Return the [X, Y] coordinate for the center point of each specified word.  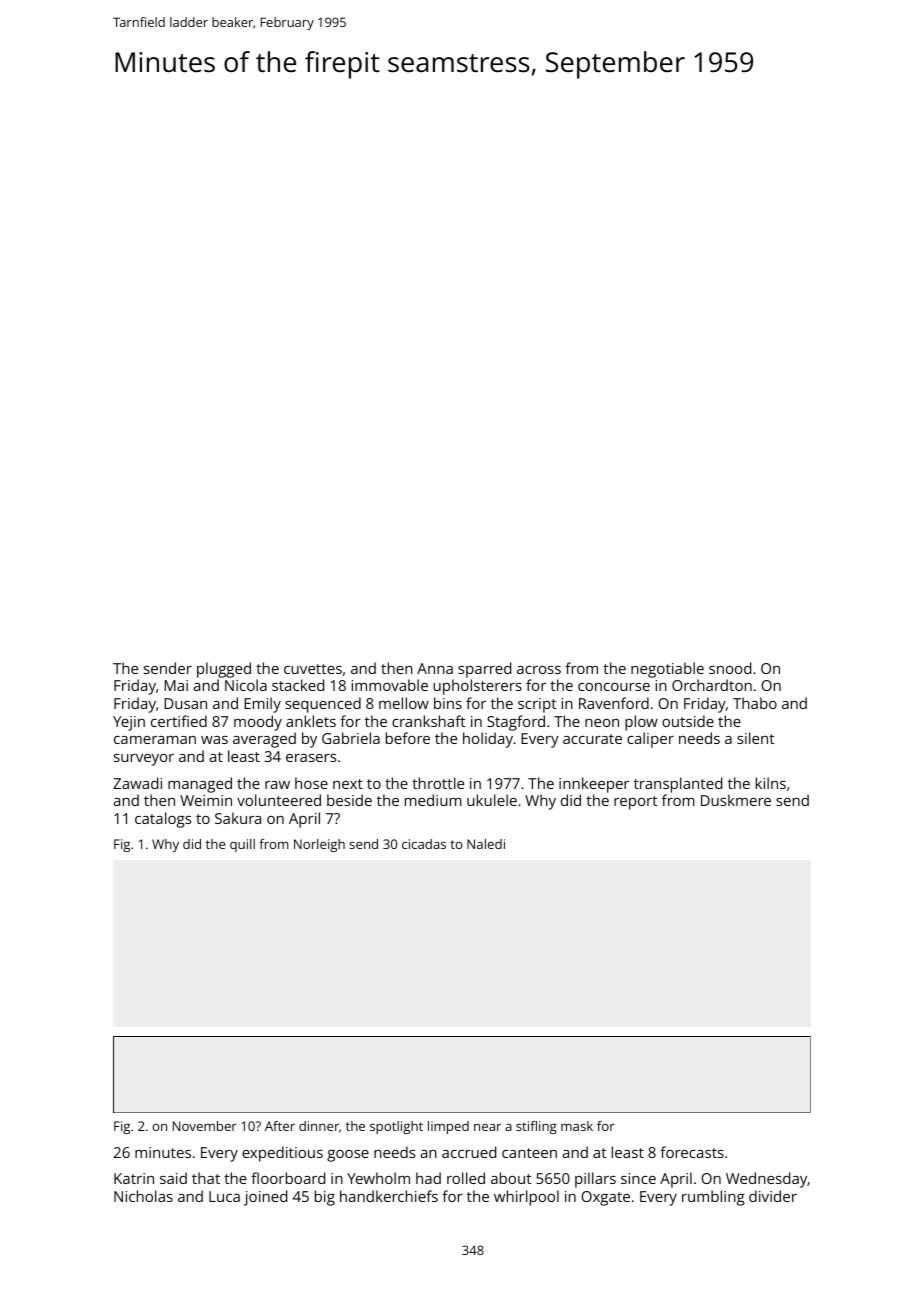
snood [730, 668]
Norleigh [319, 845]
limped [448, 1127]
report [636, 803]
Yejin [129, 723]
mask [577, 1126]
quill [242, 845]
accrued [469, 1152]
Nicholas [143, 1196]
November [205, 1126]
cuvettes [313, 669]
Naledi [486, 844]
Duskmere [736, 800]
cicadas [424, 844]
